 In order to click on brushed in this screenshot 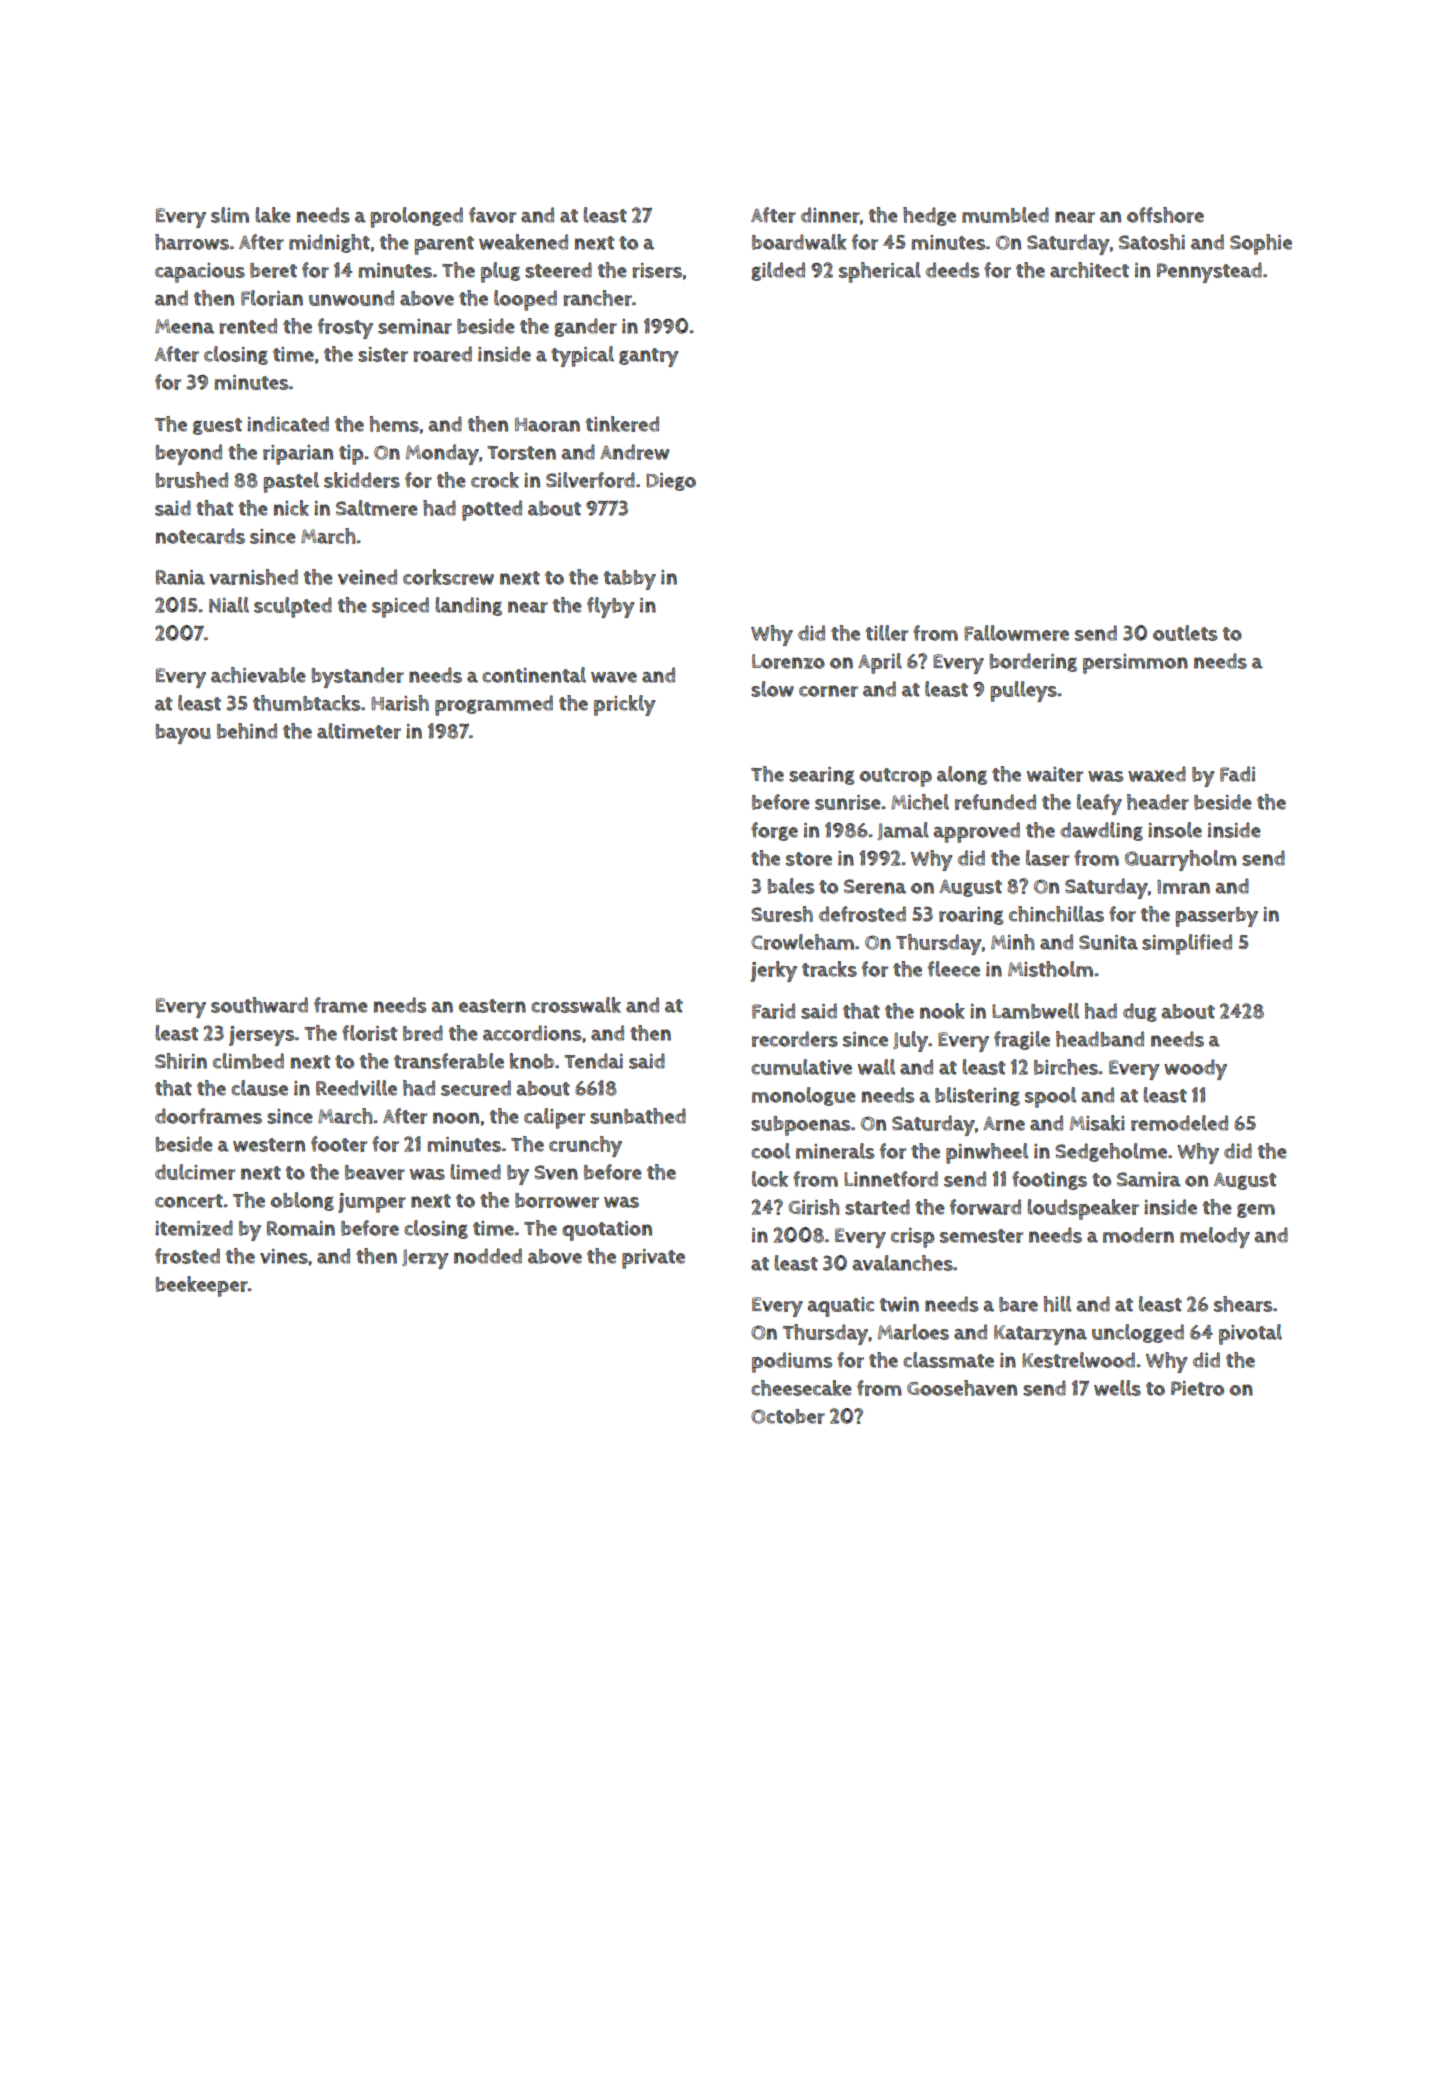, I will do `click(191, 480)`.
